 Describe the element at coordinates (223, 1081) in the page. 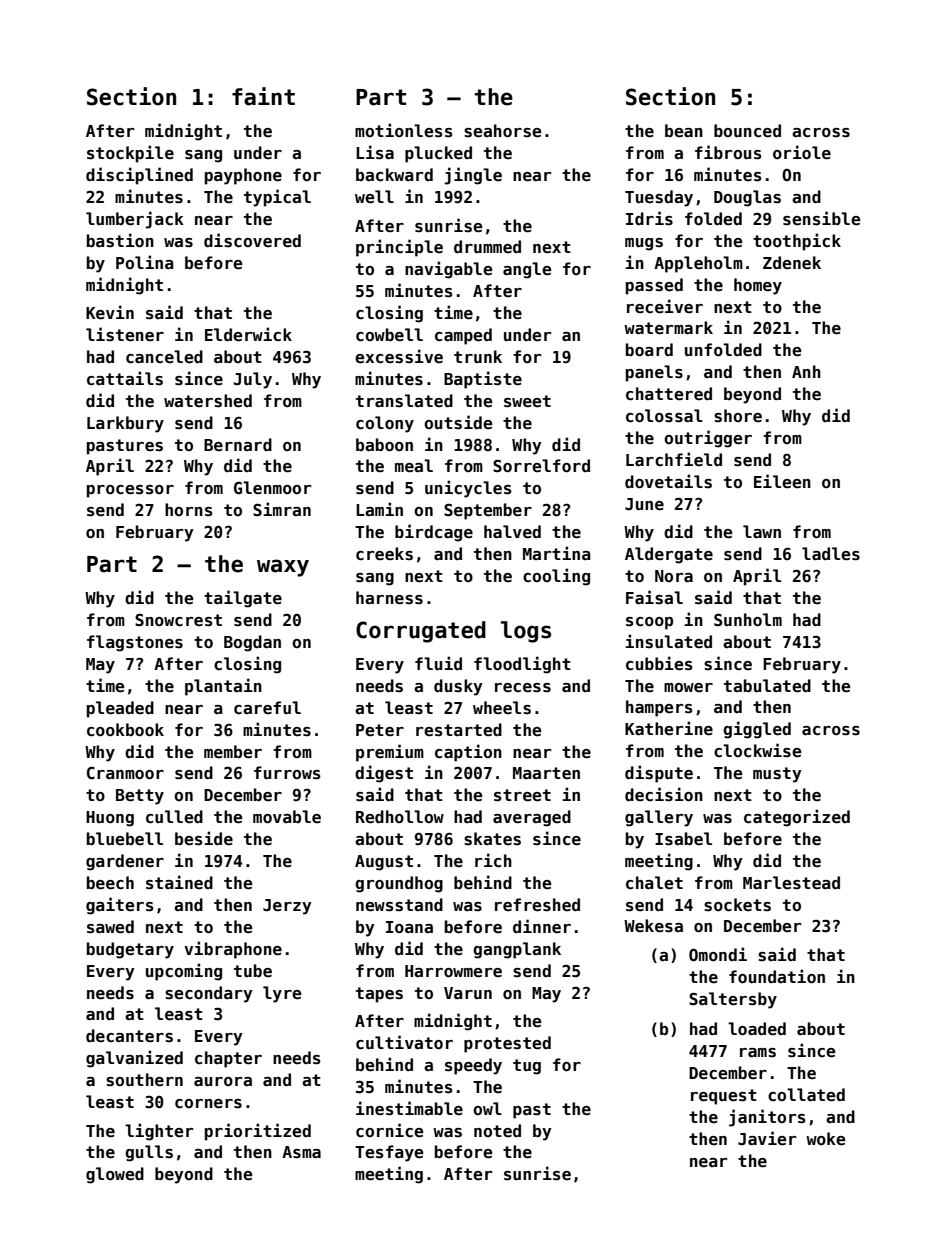

I see `aurora` at that location.
